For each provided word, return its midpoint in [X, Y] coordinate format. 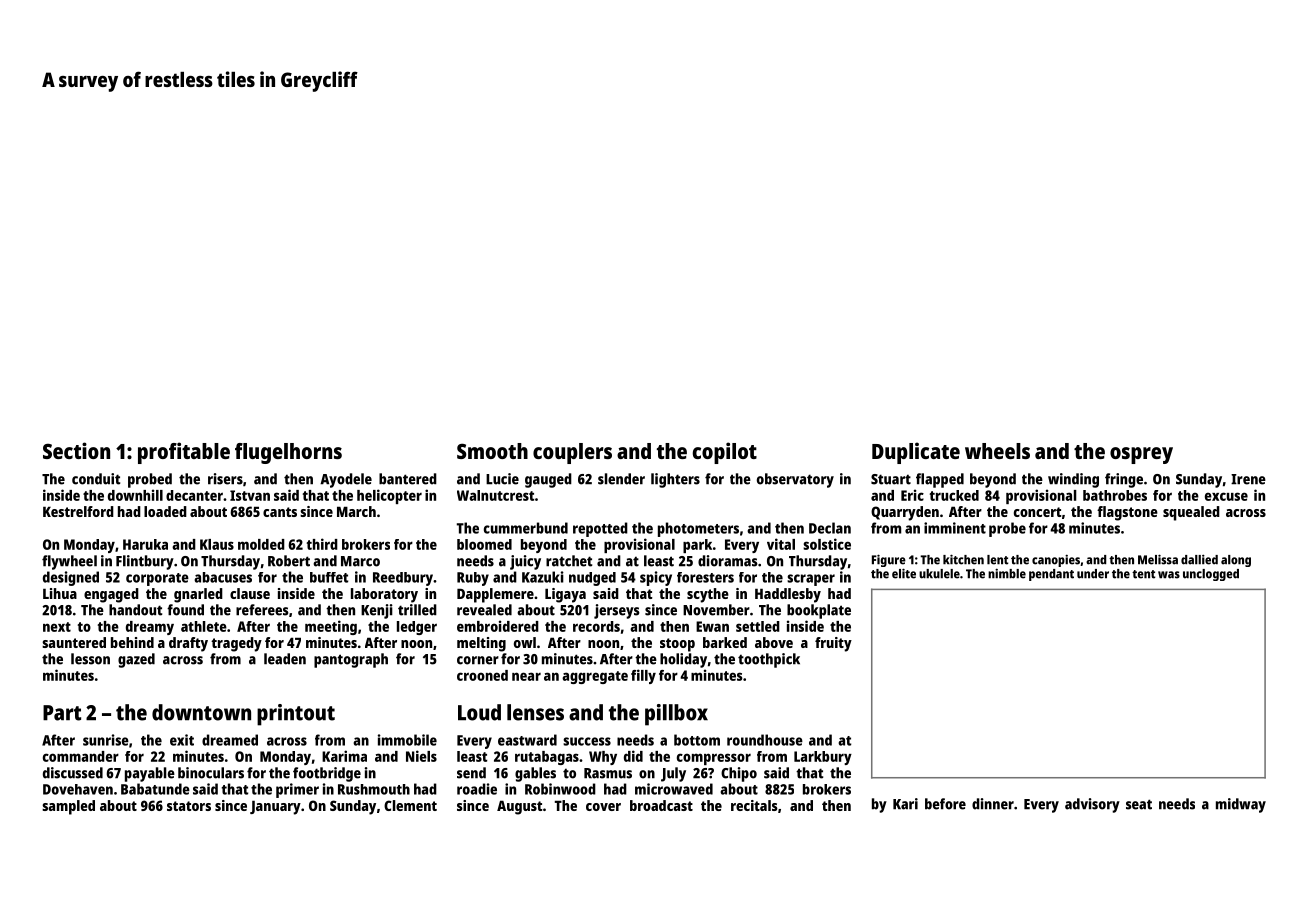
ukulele [939, 574]
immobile [407, 740]
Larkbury [823, 758]
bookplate [819, 611]
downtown [201, 712]
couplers [572, 453]
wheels [997, 451]
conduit [96, 479]
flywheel [69, 562]
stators [189, 806]
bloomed [484, 544]
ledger [417, 628]
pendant [1051, 575]
